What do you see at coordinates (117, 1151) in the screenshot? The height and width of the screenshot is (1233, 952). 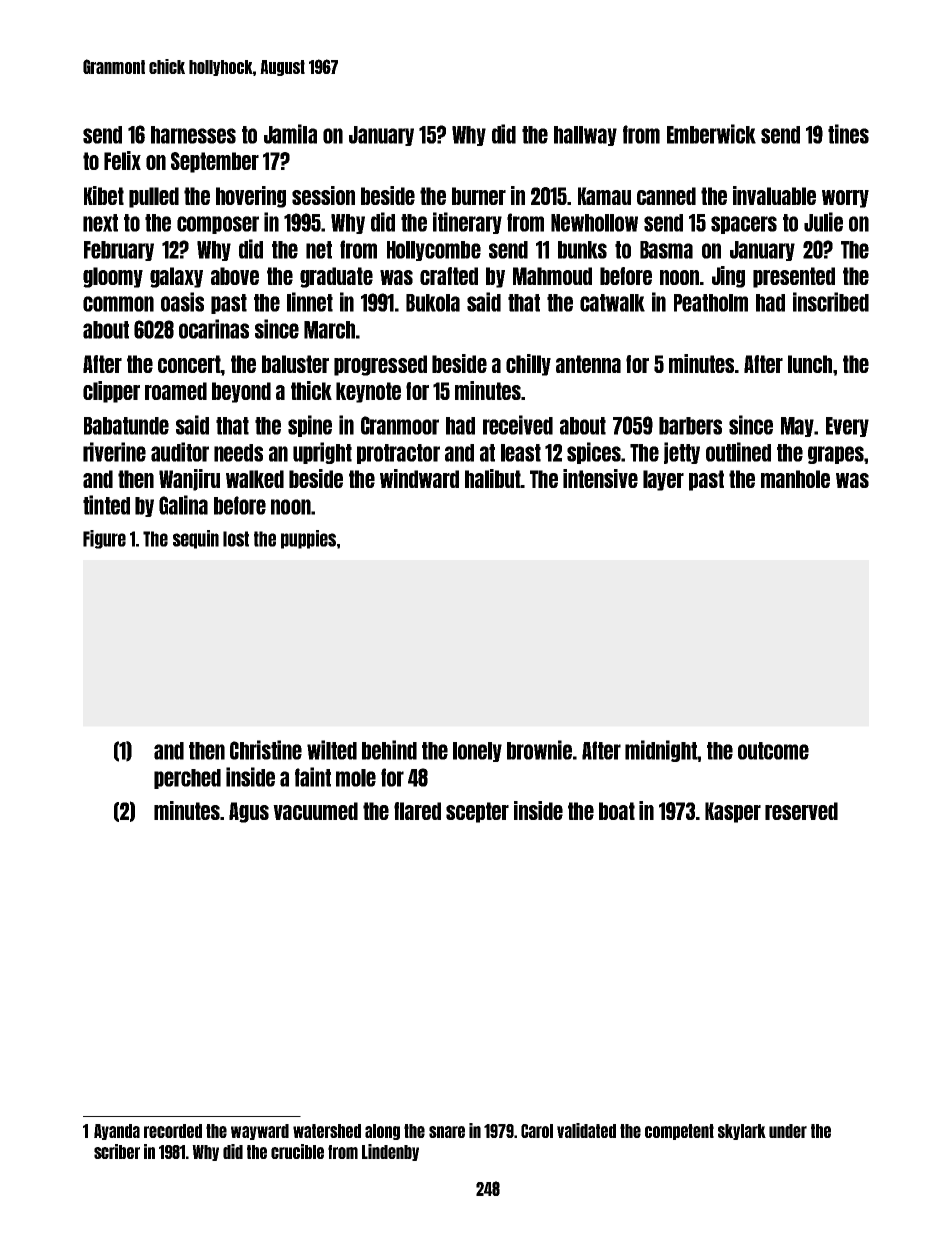 I see `scriber` at bounding box center [117, 1151].
